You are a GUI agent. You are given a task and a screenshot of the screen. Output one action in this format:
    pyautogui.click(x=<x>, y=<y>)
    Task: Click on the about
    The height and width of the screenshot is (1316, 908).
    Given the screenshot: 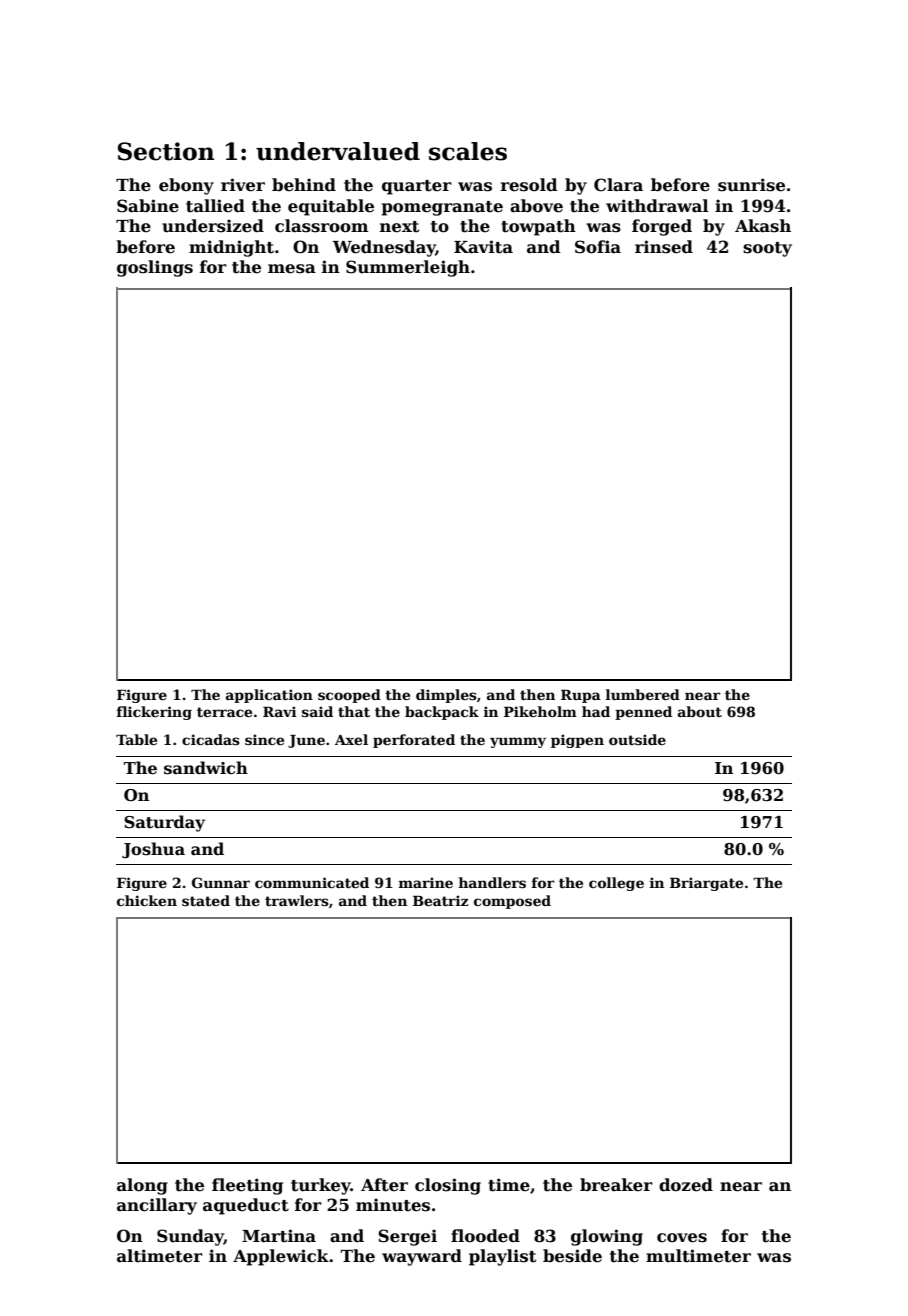 What is the action you would take?
    pyautogui.click(x=700, y=711)
